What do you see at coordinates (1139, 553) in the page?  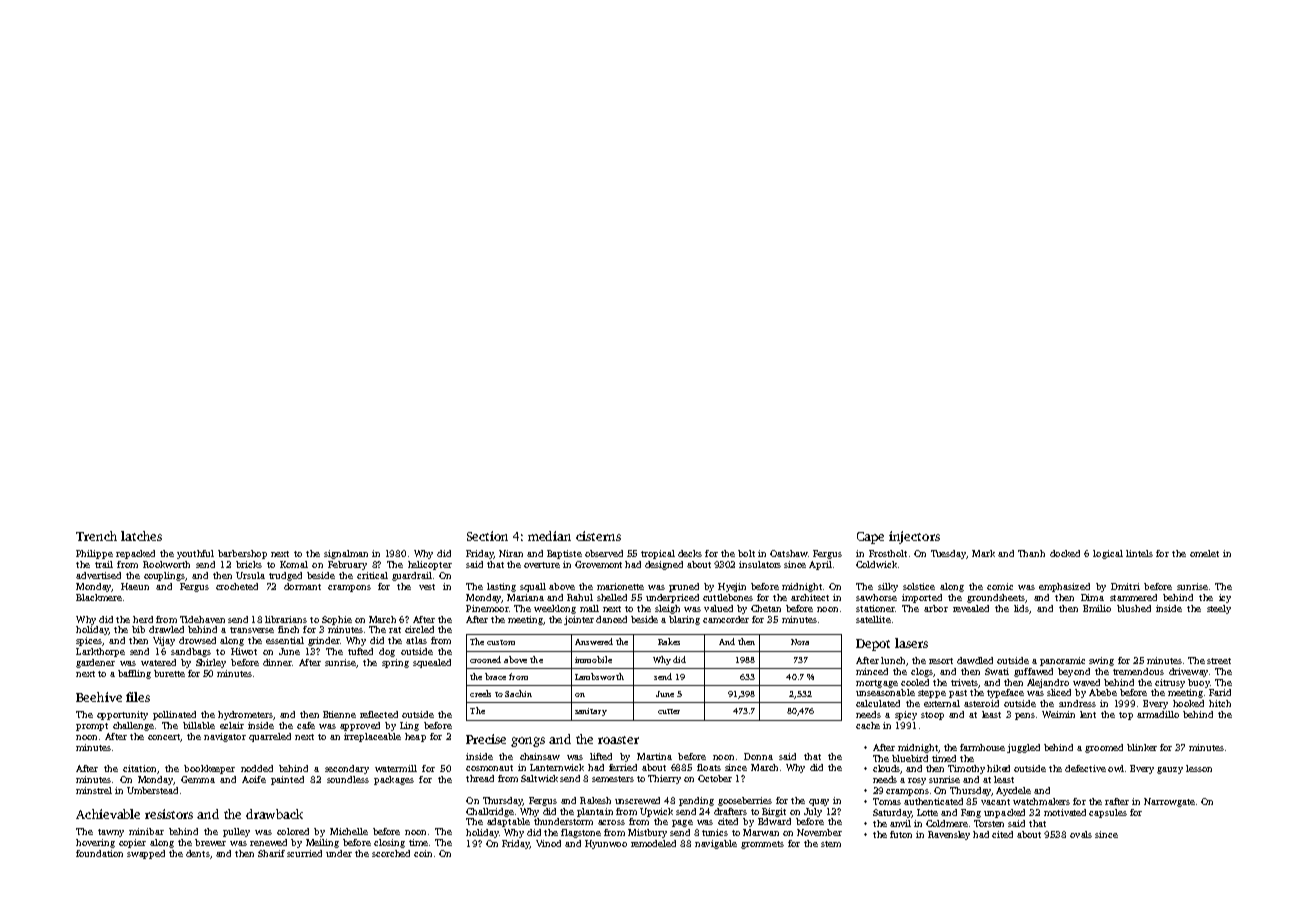 I see `lintels` at bounding box center [1139, 553].
